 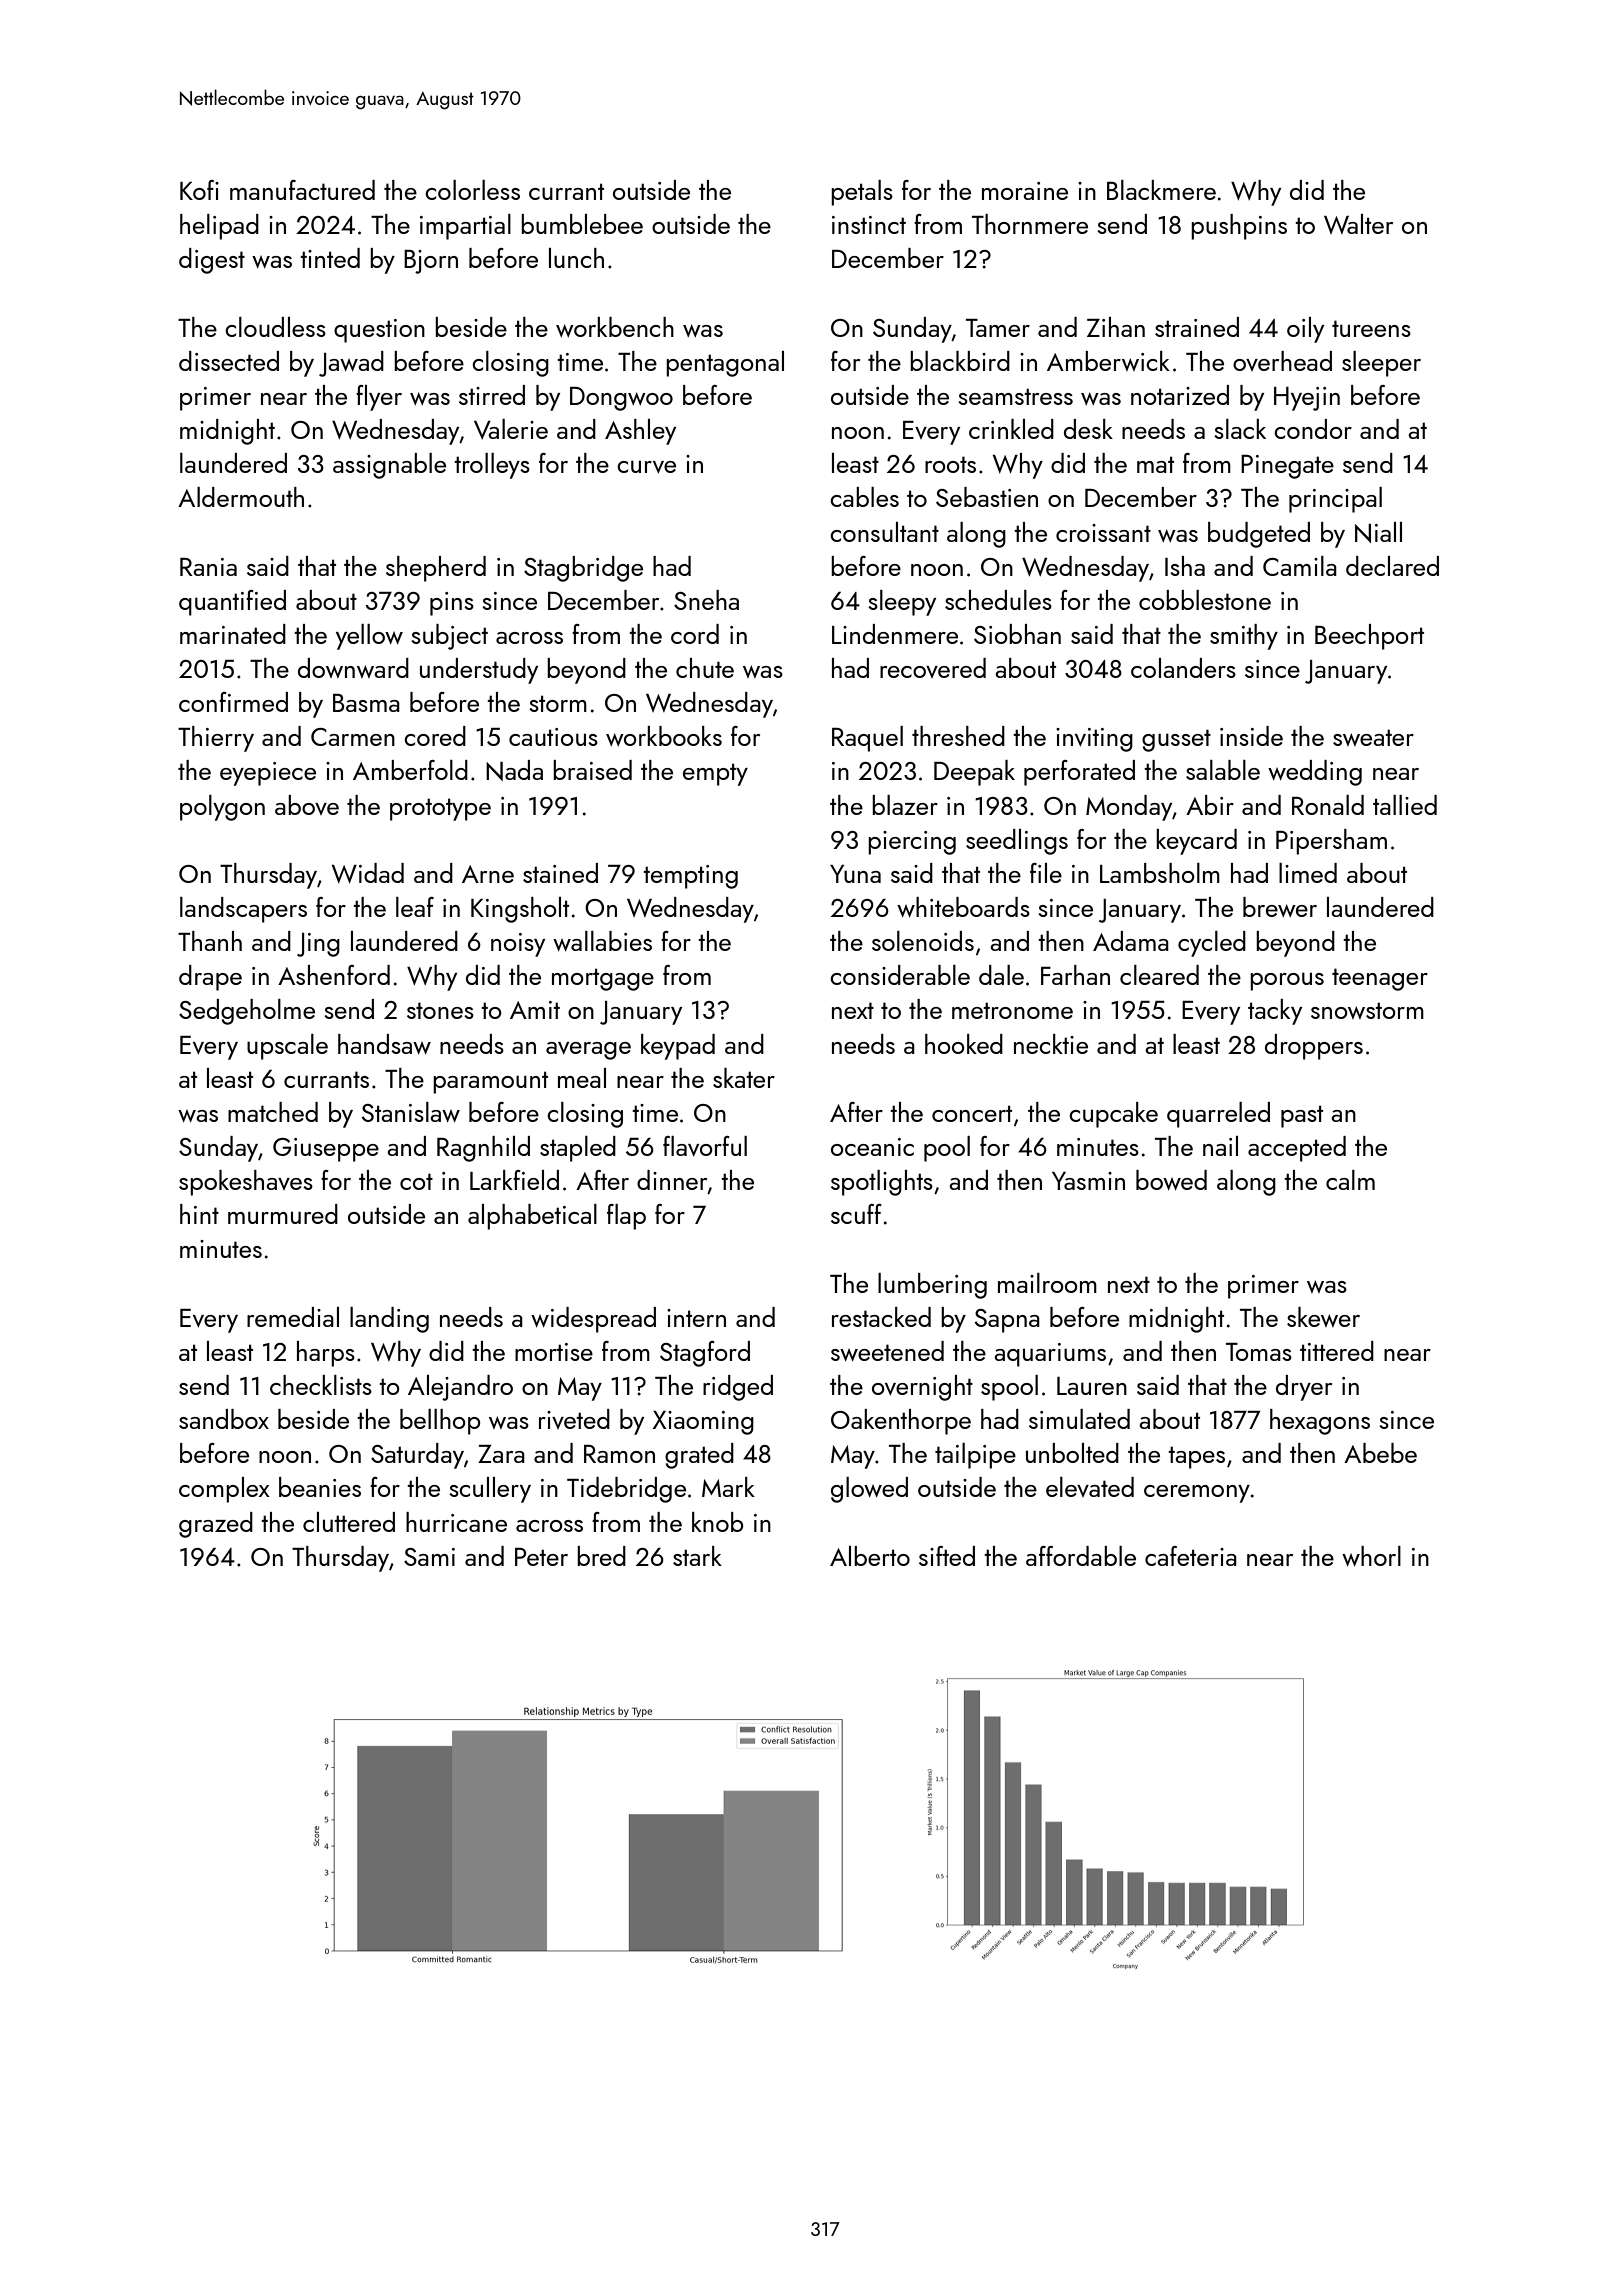 I want to click on Blackmere, so click(x=1161, y=190).
